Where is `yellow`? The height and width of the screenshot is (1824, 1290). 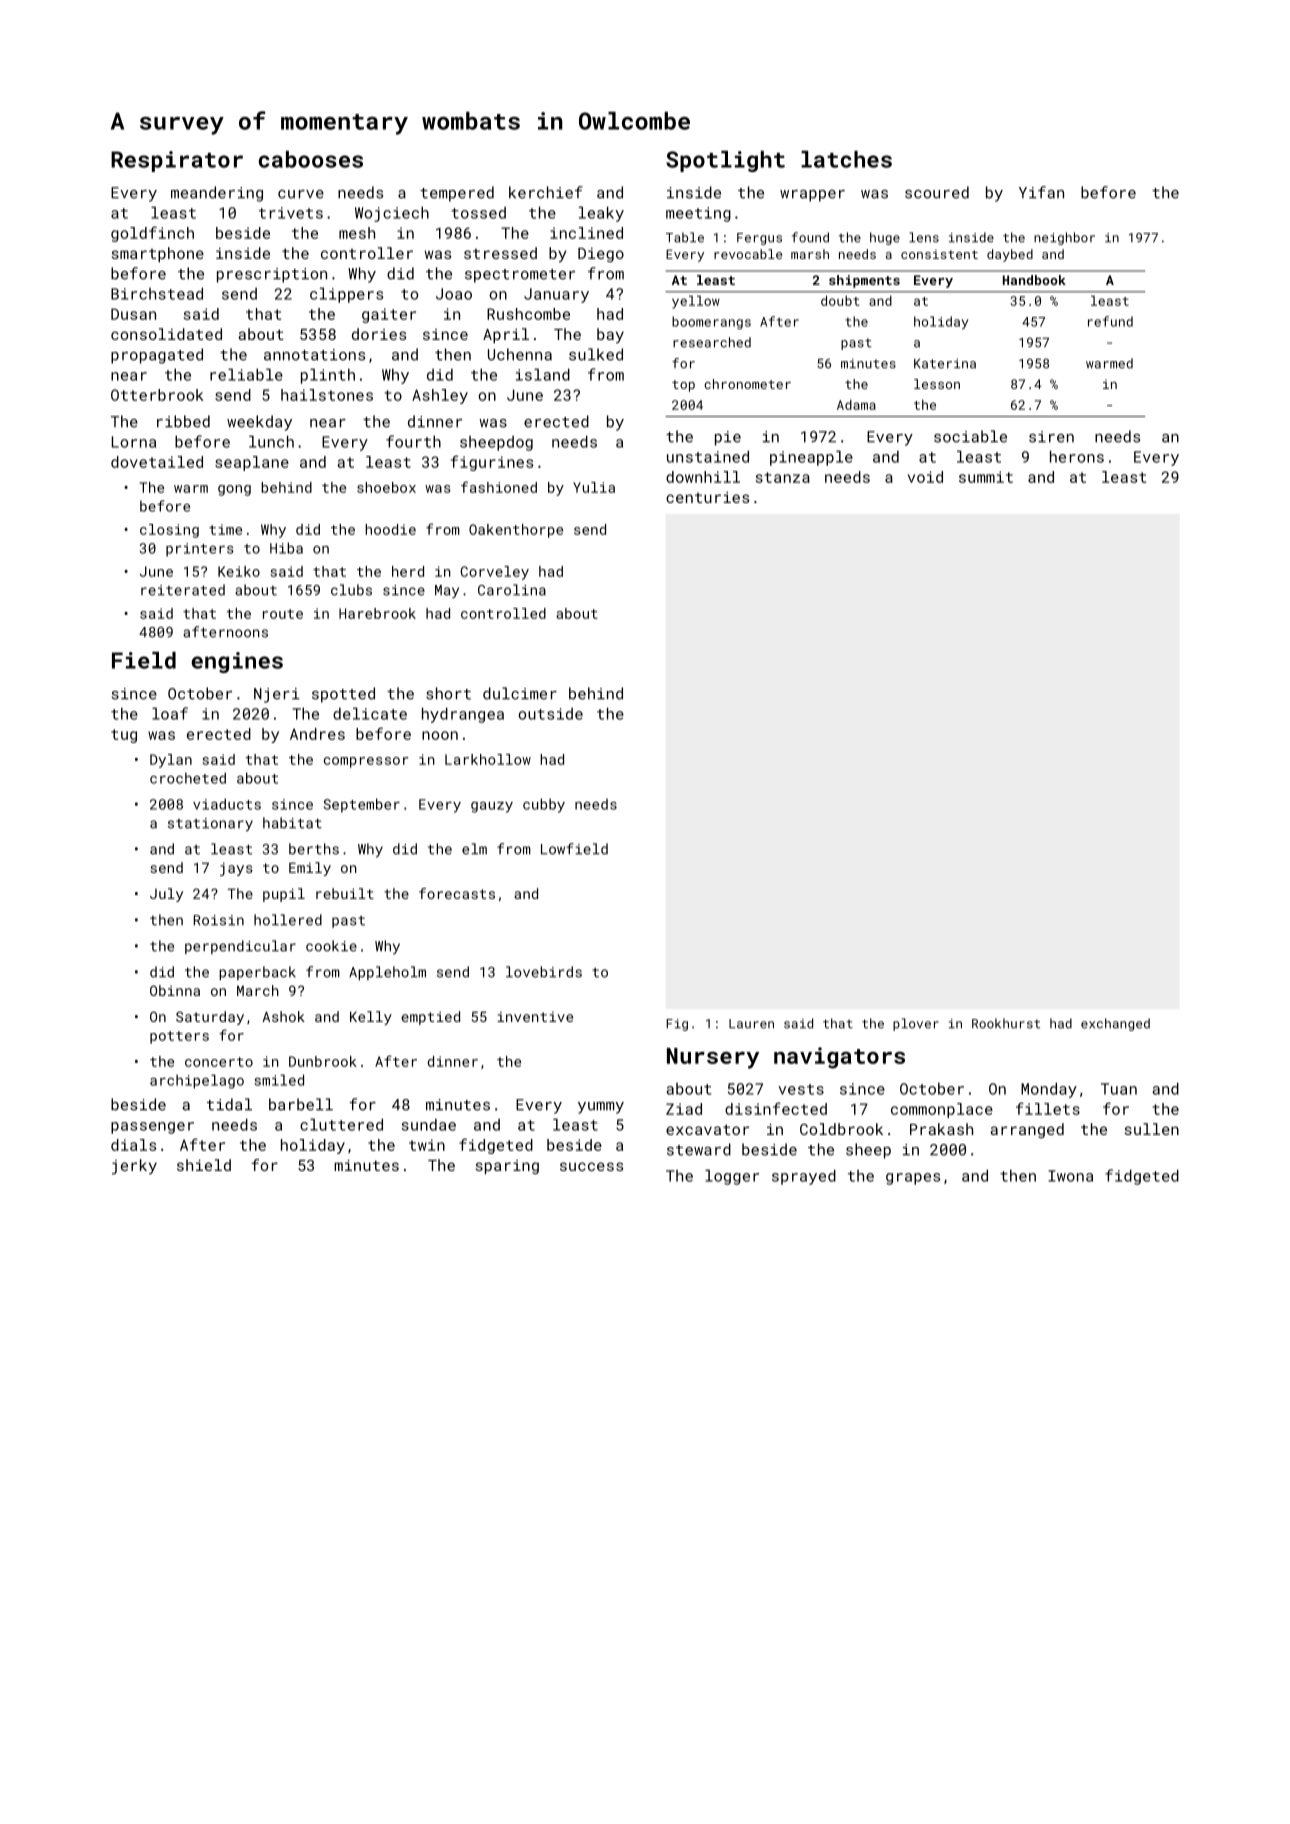 yellow is located at coordinates (696, 302).
